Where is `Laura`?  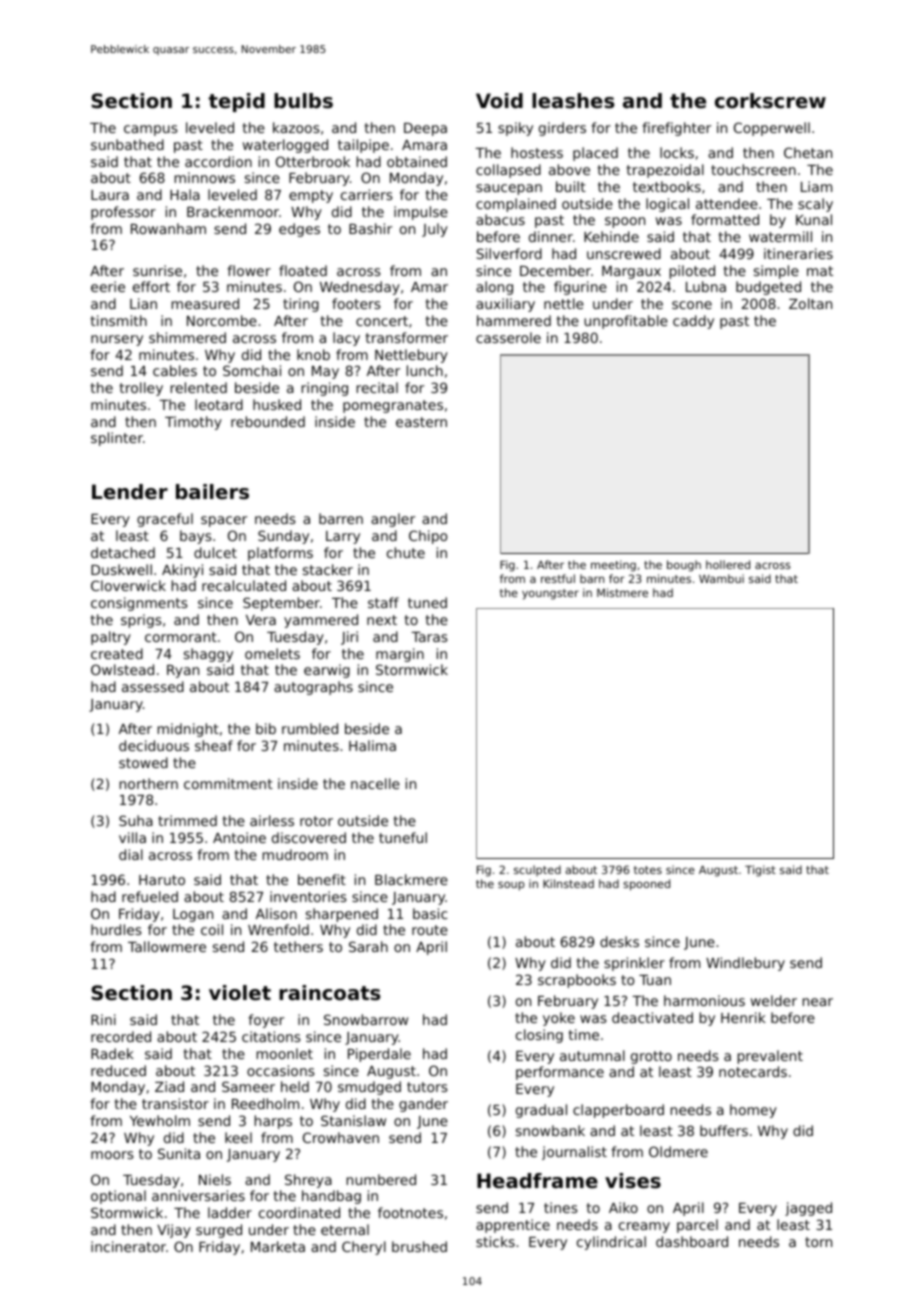
Laura is located at coordinates (110, 195).
